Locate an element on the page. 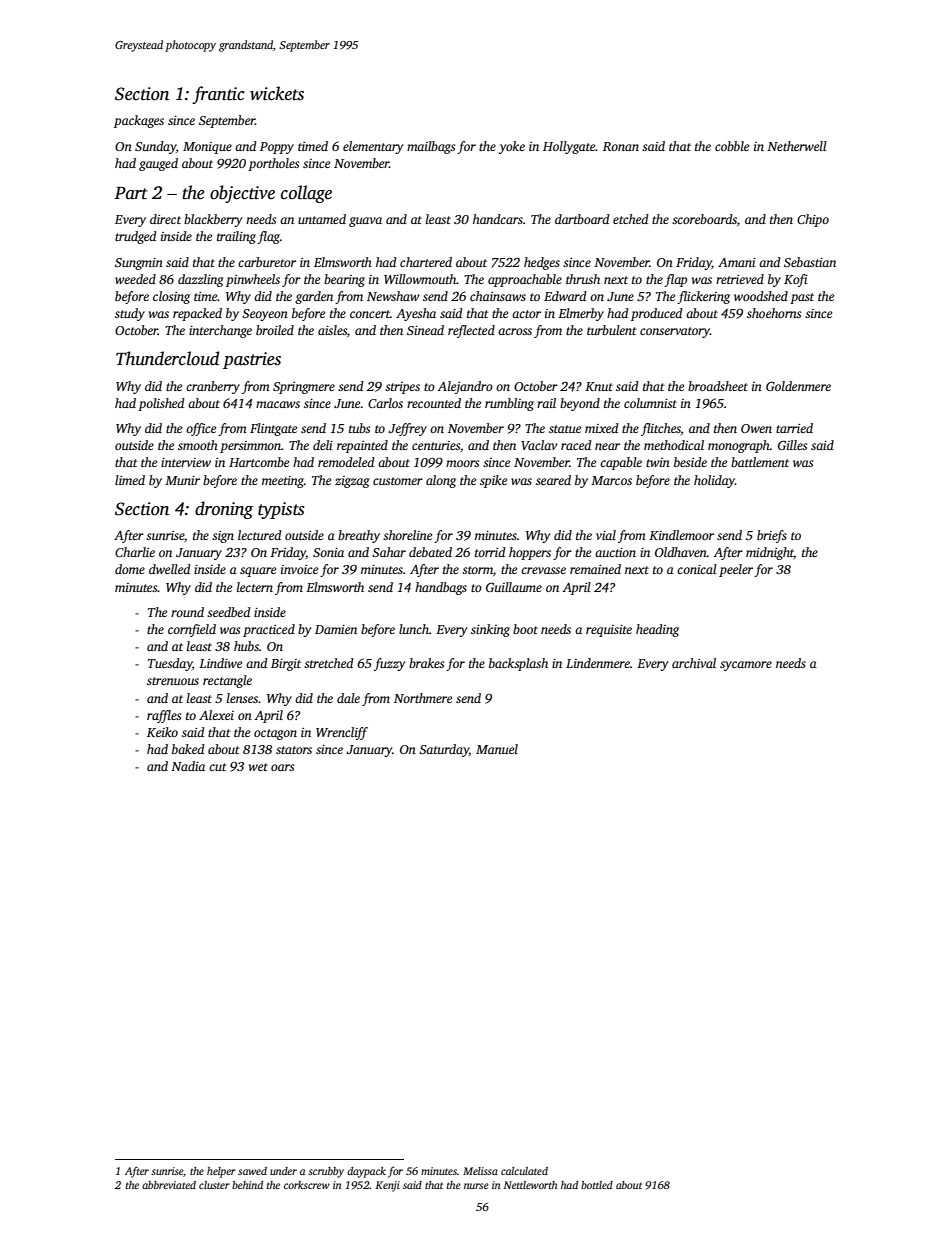 The width and height of the document is (952, 1233). midnight is located at coordinates (770, 553).
